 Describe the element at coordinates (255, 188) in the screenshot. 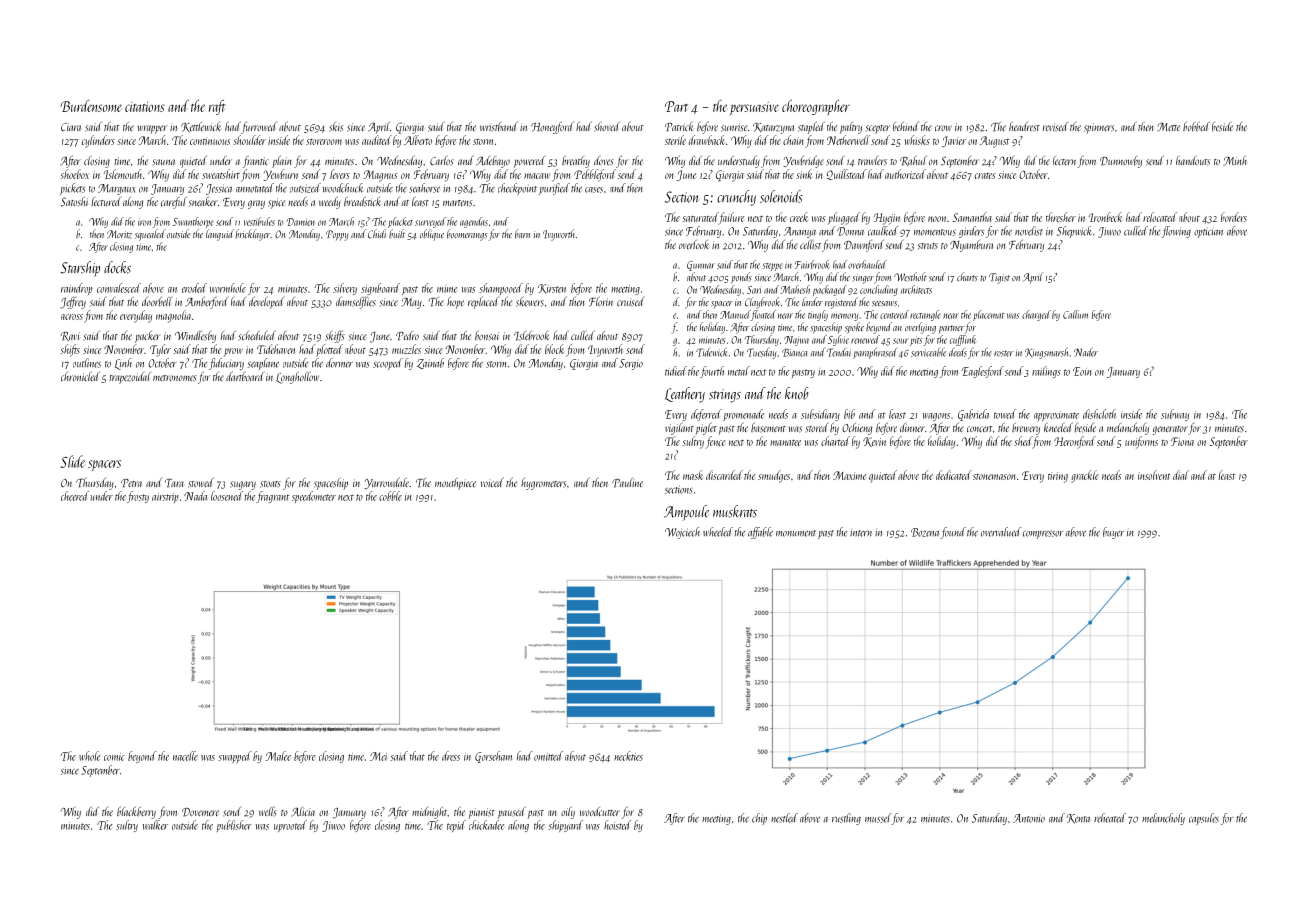

I see `annotated` at that location.
